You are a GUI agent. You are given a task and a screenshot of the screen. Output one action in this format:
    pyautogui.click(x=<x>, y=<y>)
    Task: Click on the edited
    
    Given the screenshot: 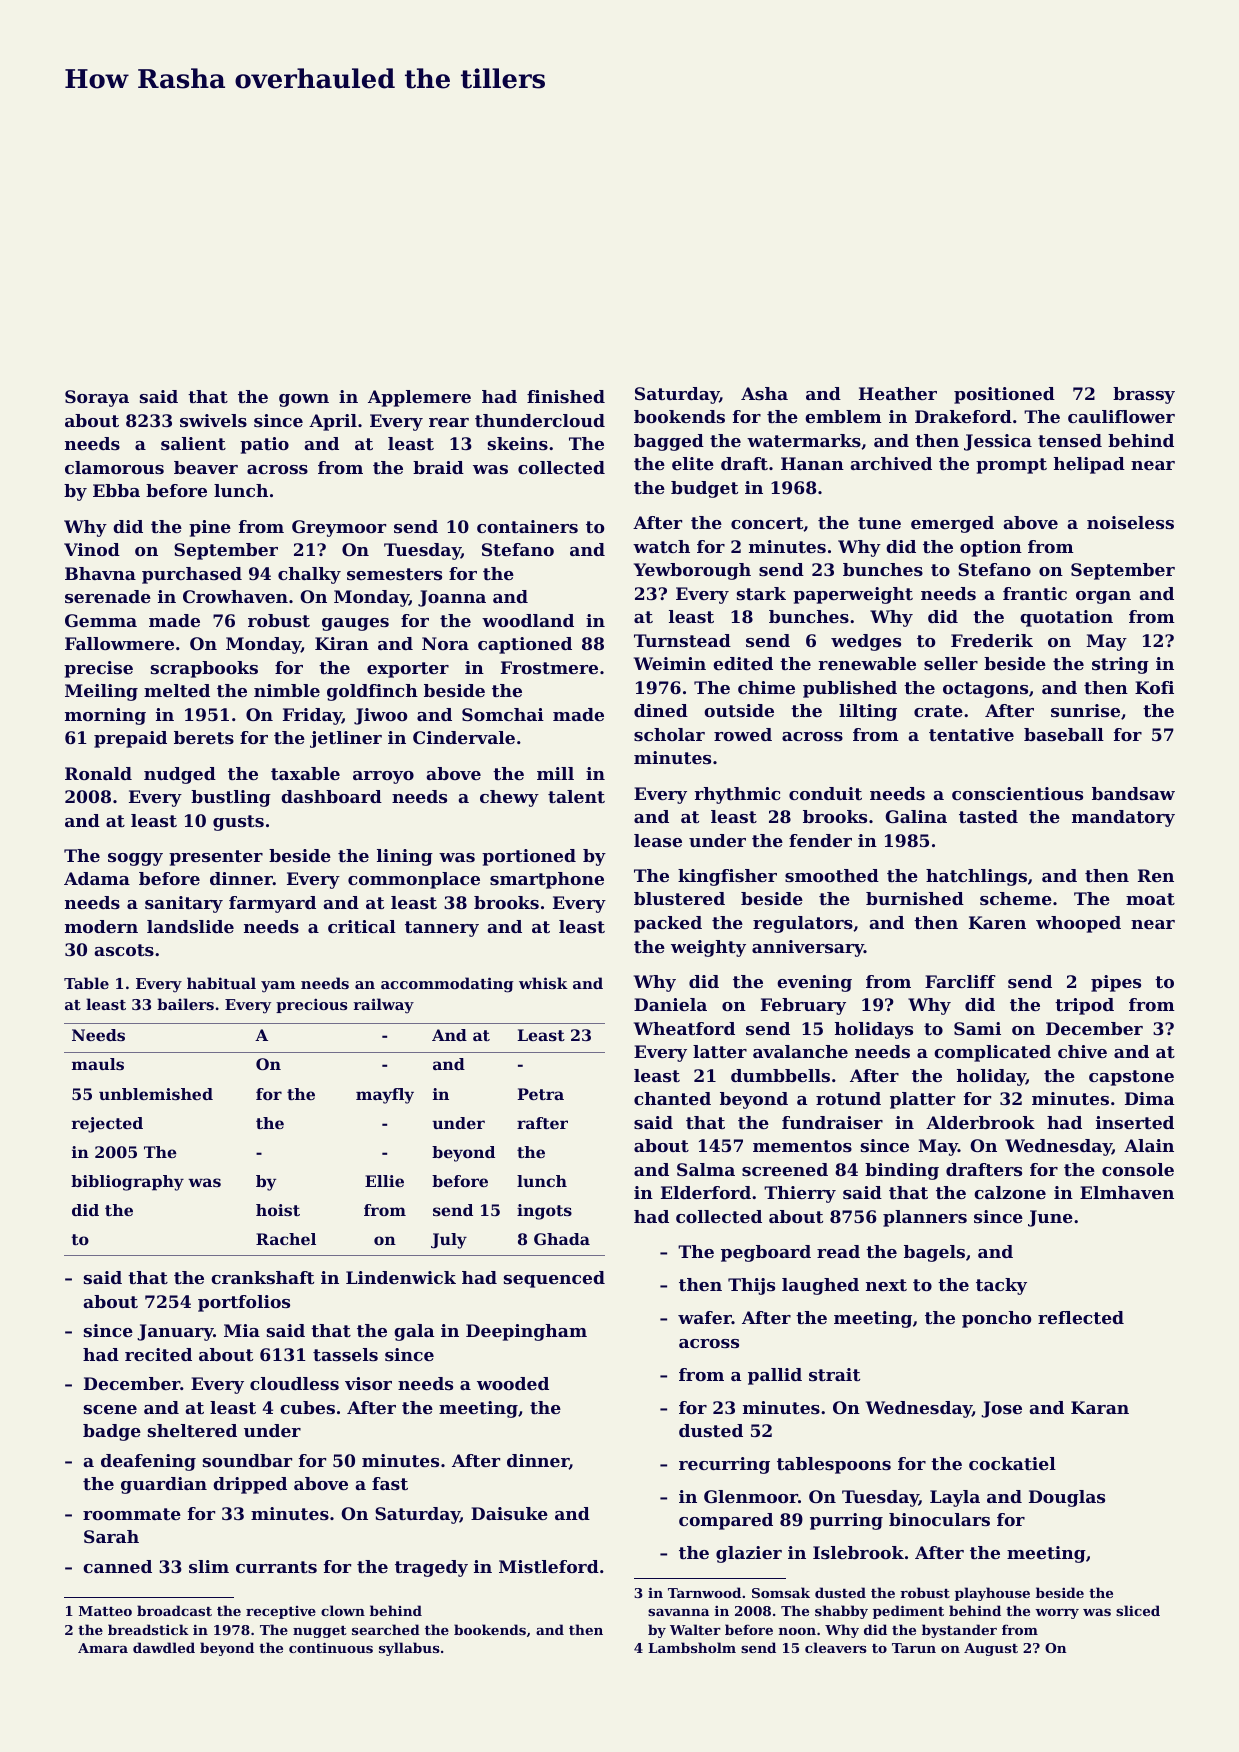 What is the action you would take?
    pyautogui.click(x=743, y=663)
